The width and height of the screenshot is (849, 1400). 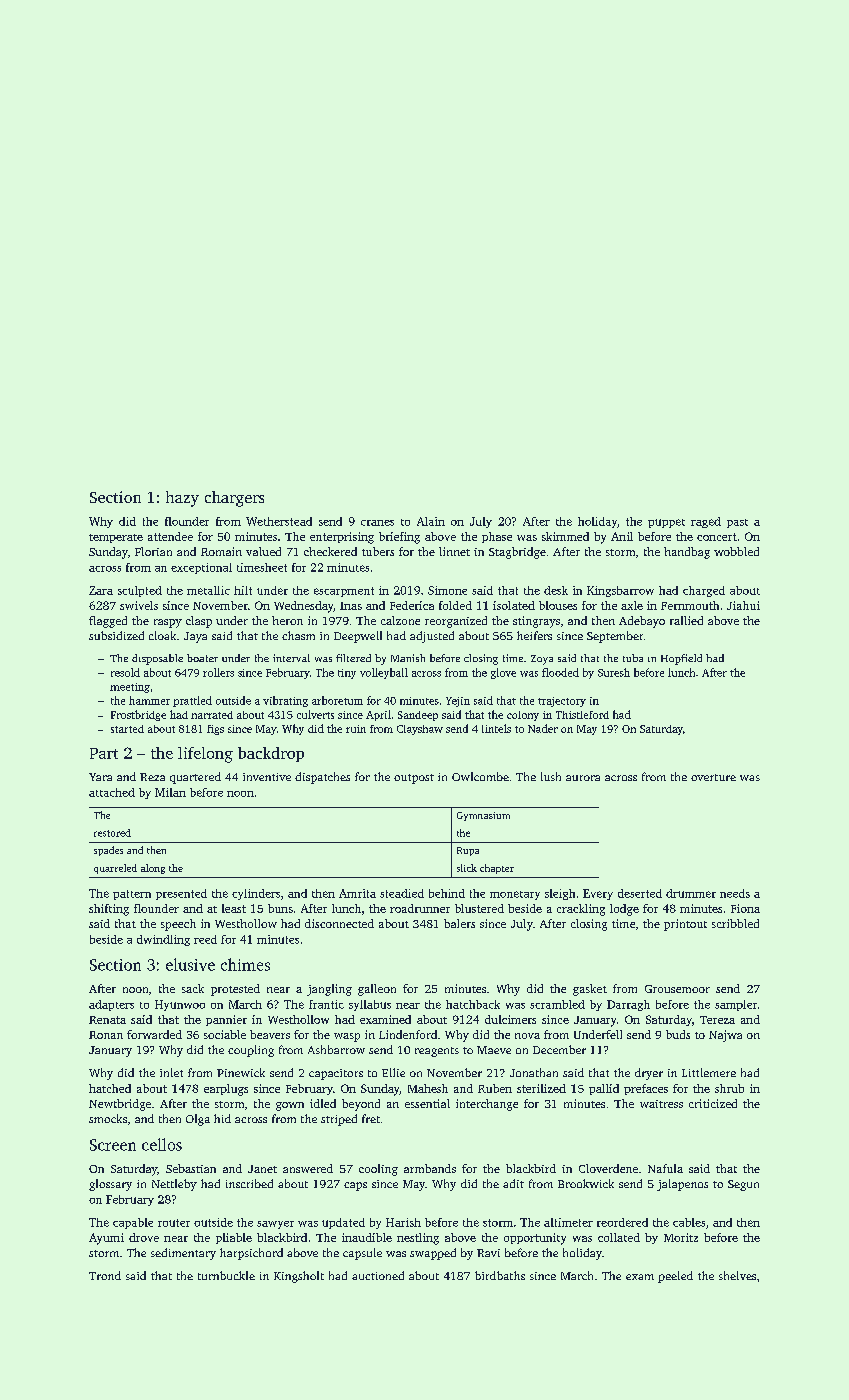 I want to click on chimes, so click(x=245, y=964).
